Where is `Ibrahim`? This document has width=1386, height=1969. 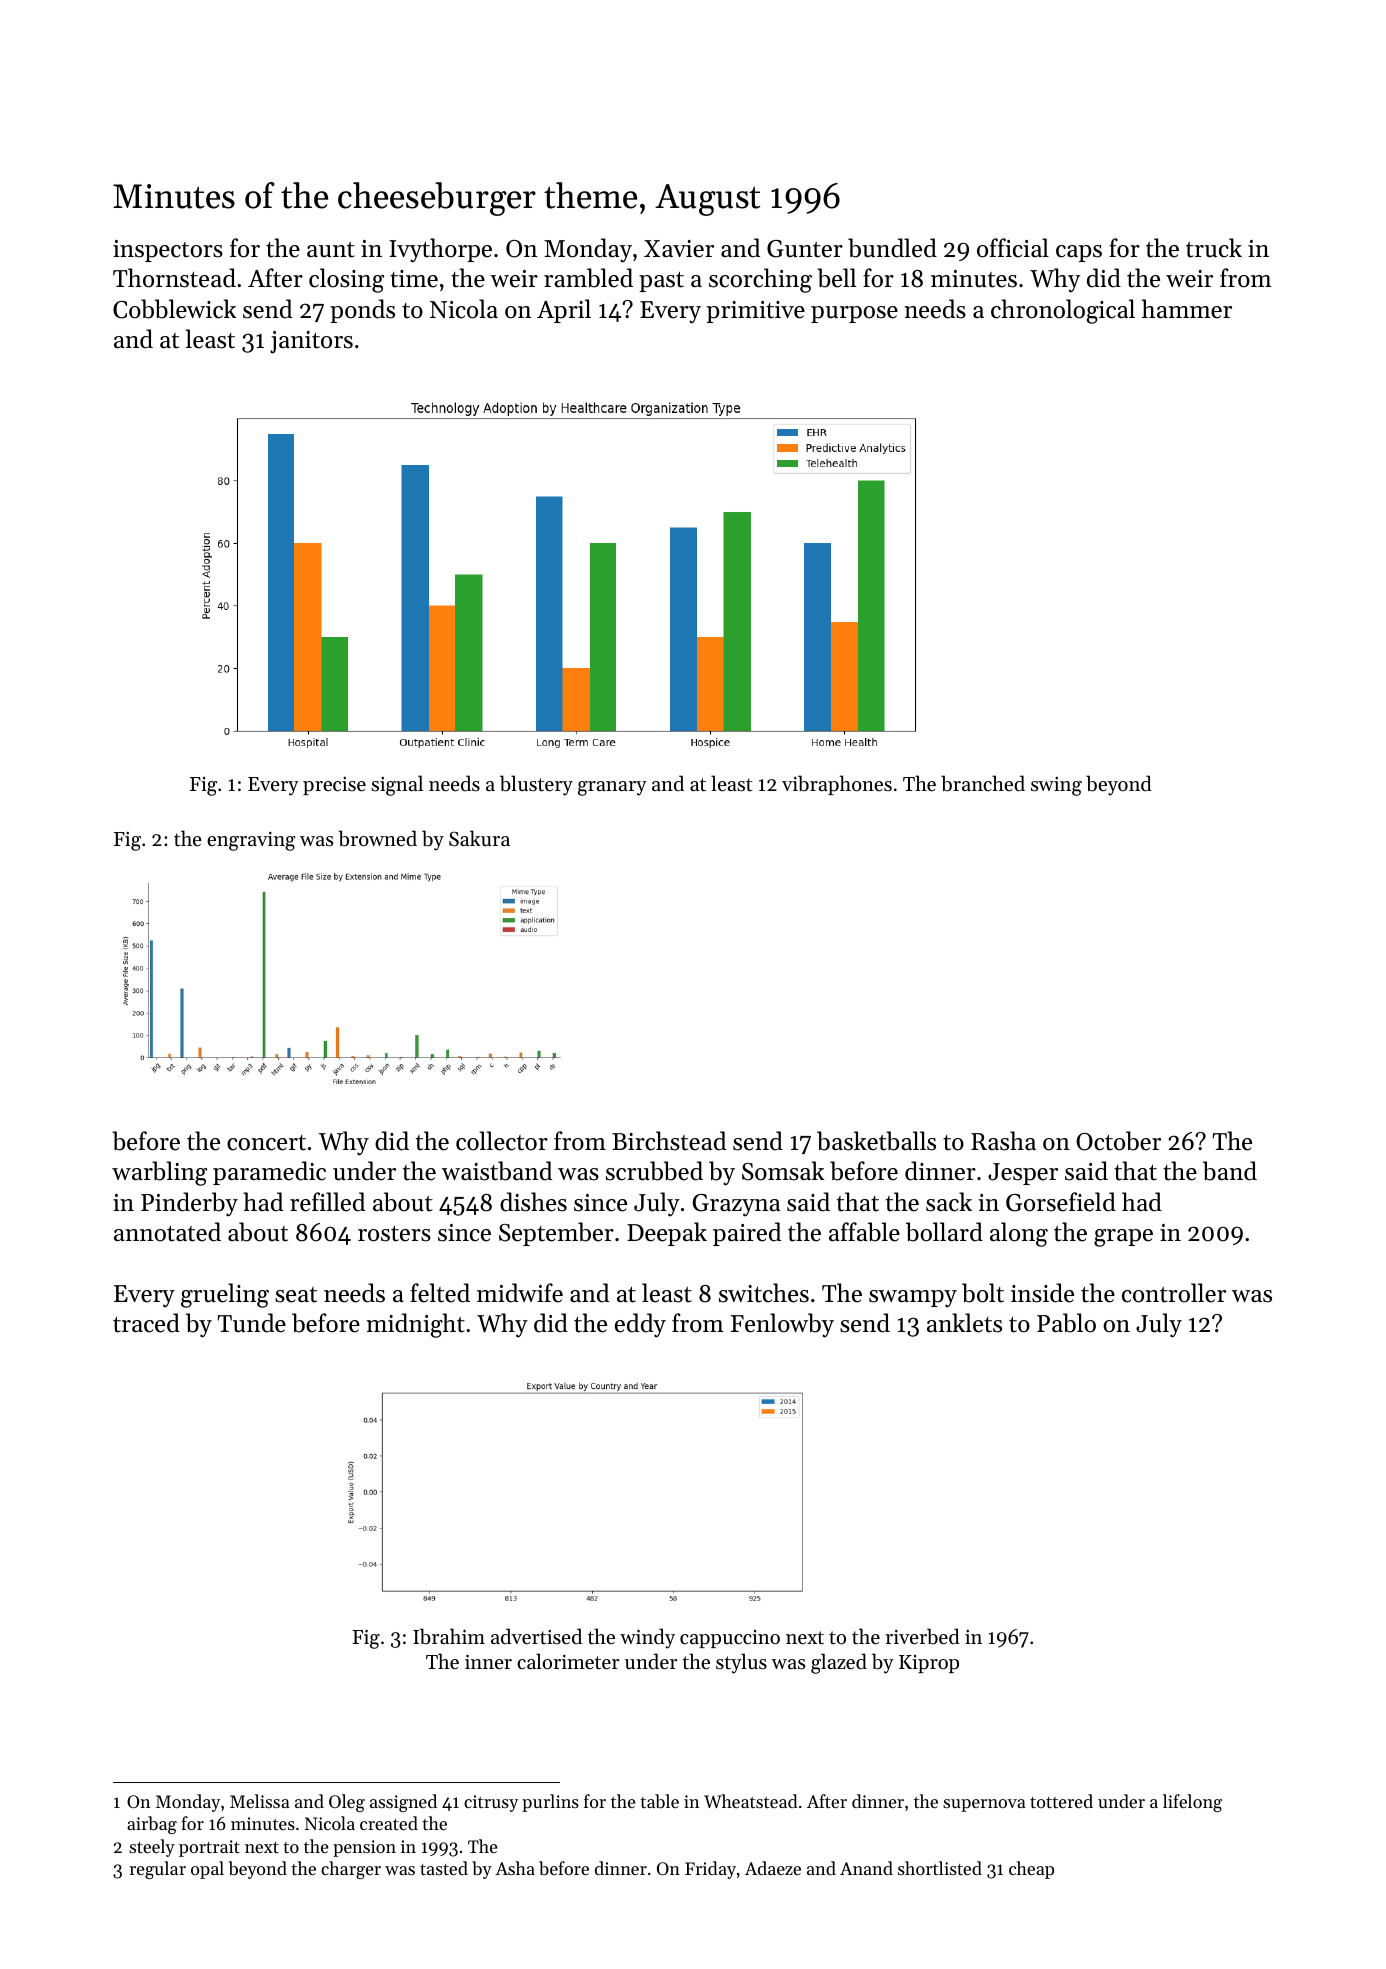
Ibrahim is located at coordinates (449, 1636).
